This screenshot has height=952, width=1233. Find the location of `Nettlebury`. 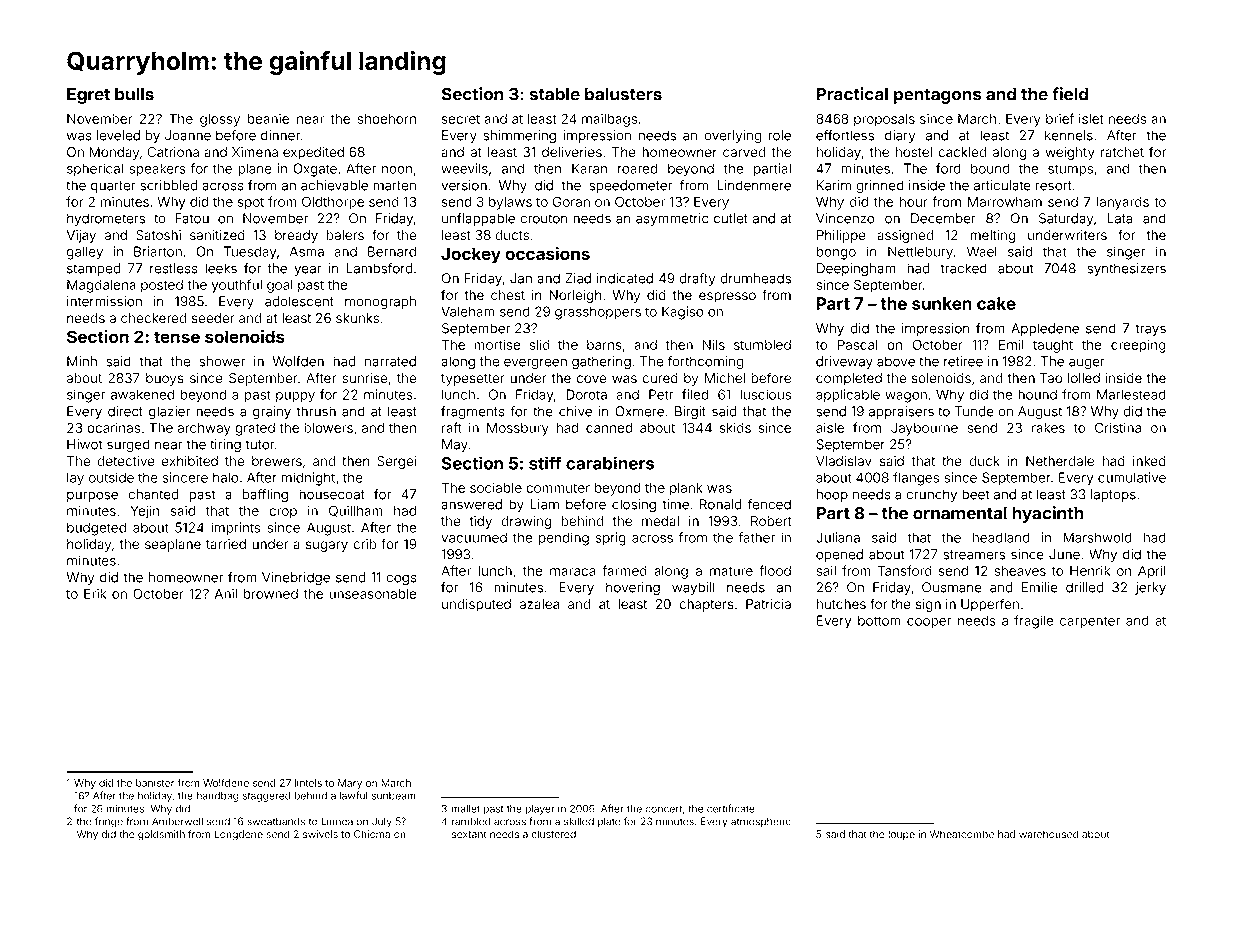

Nettlebury is located at coordinates (920, 253).
